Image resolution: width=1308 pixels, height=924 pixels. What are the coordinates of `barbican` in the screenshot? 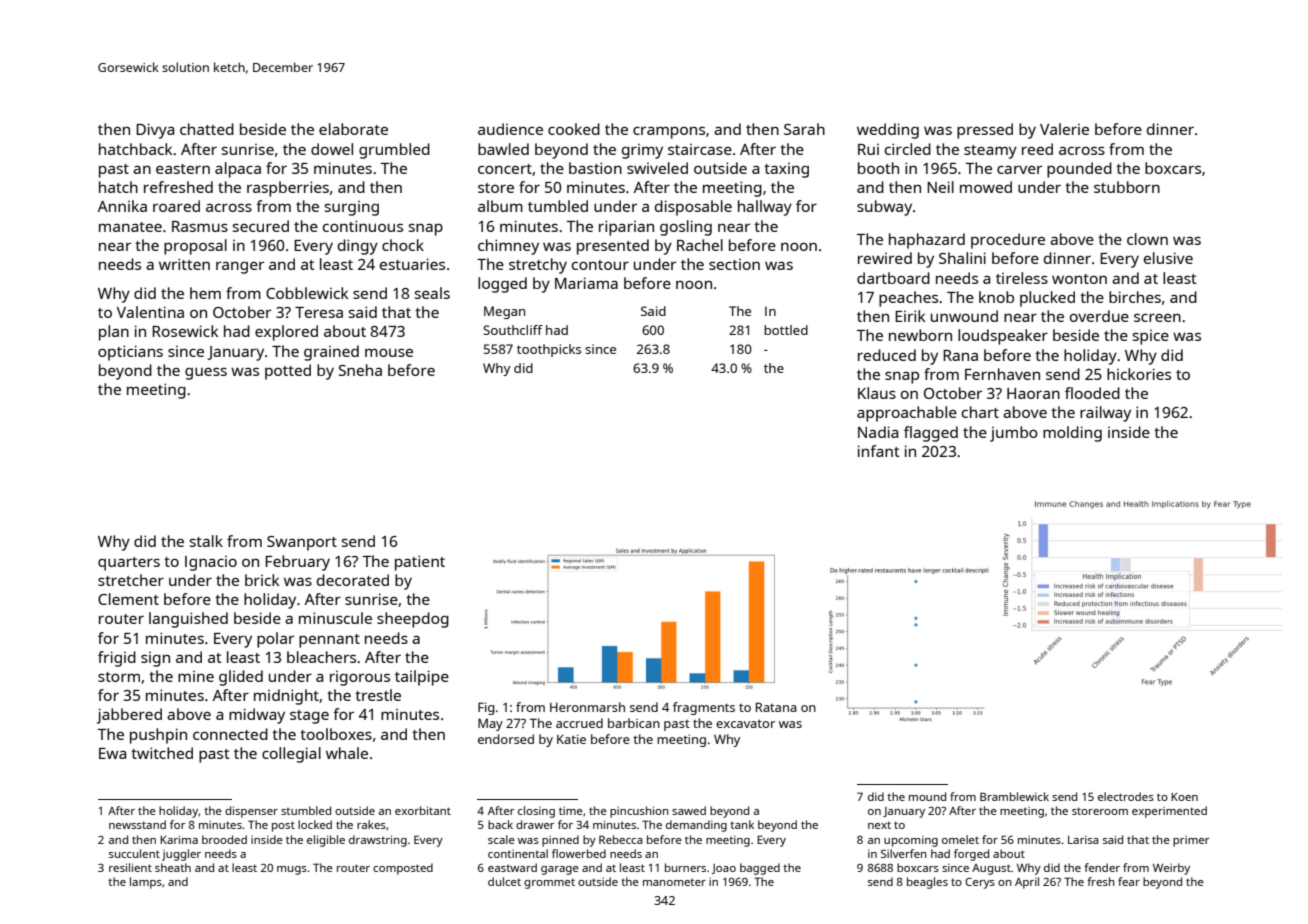 It's located at (634, 723).
